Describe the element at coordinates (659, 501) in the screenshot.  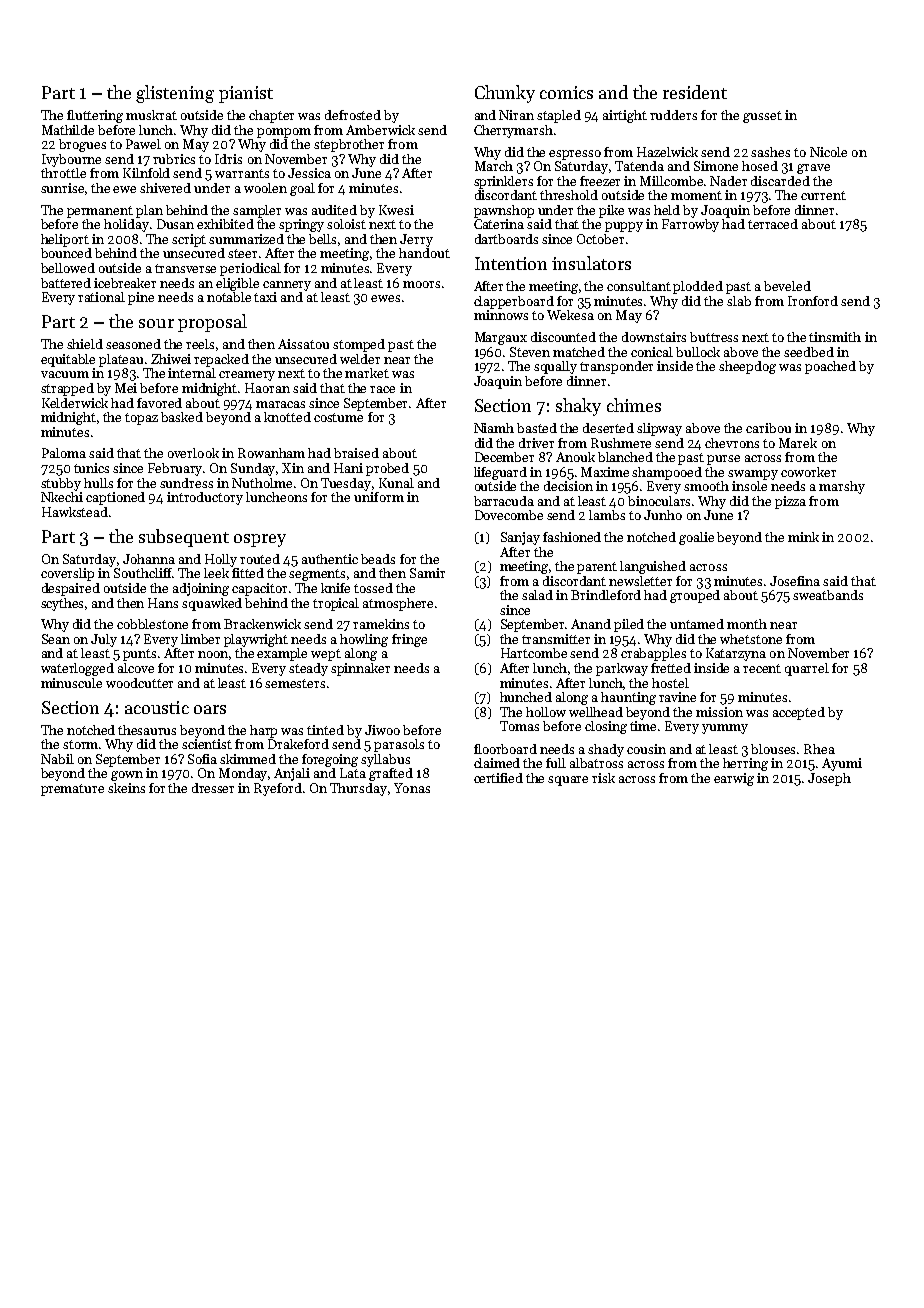
I see `binoculars` at that location.
